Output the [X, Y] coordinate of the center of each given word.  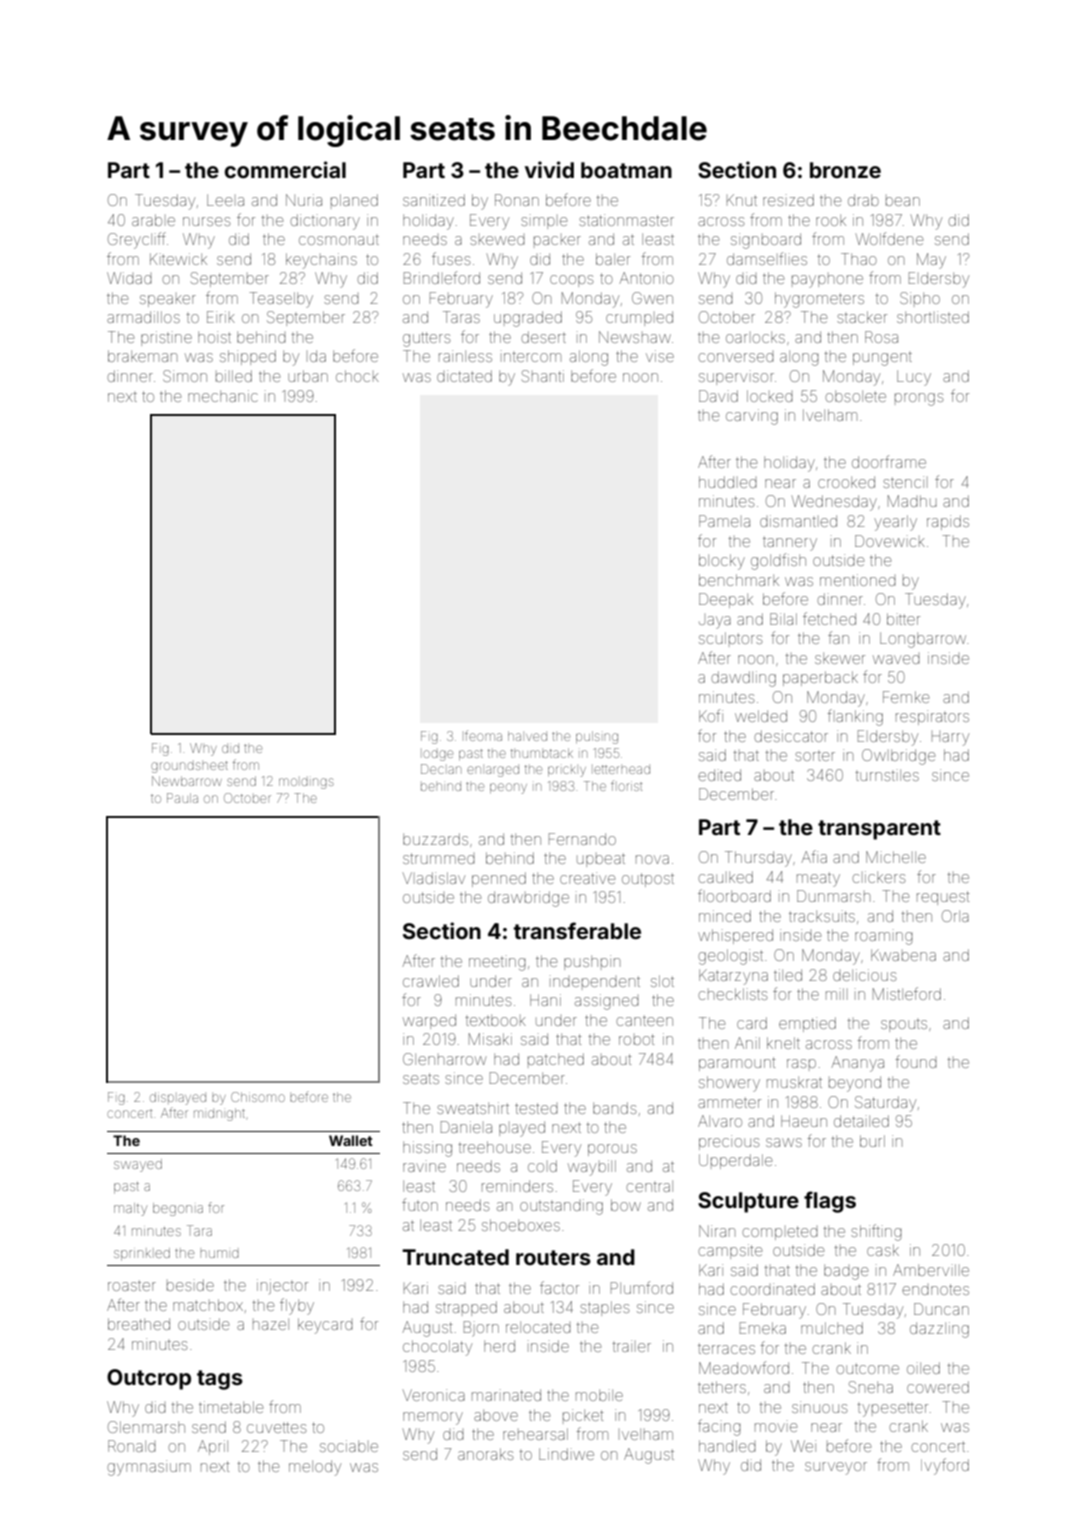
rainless [465, 356]
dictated [464, 376]
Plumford [642, 1287]
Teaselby [281, 300]
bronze [845, 170]
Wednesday [834, 503]
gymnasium [149, 1468]
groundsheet [189, 767]
